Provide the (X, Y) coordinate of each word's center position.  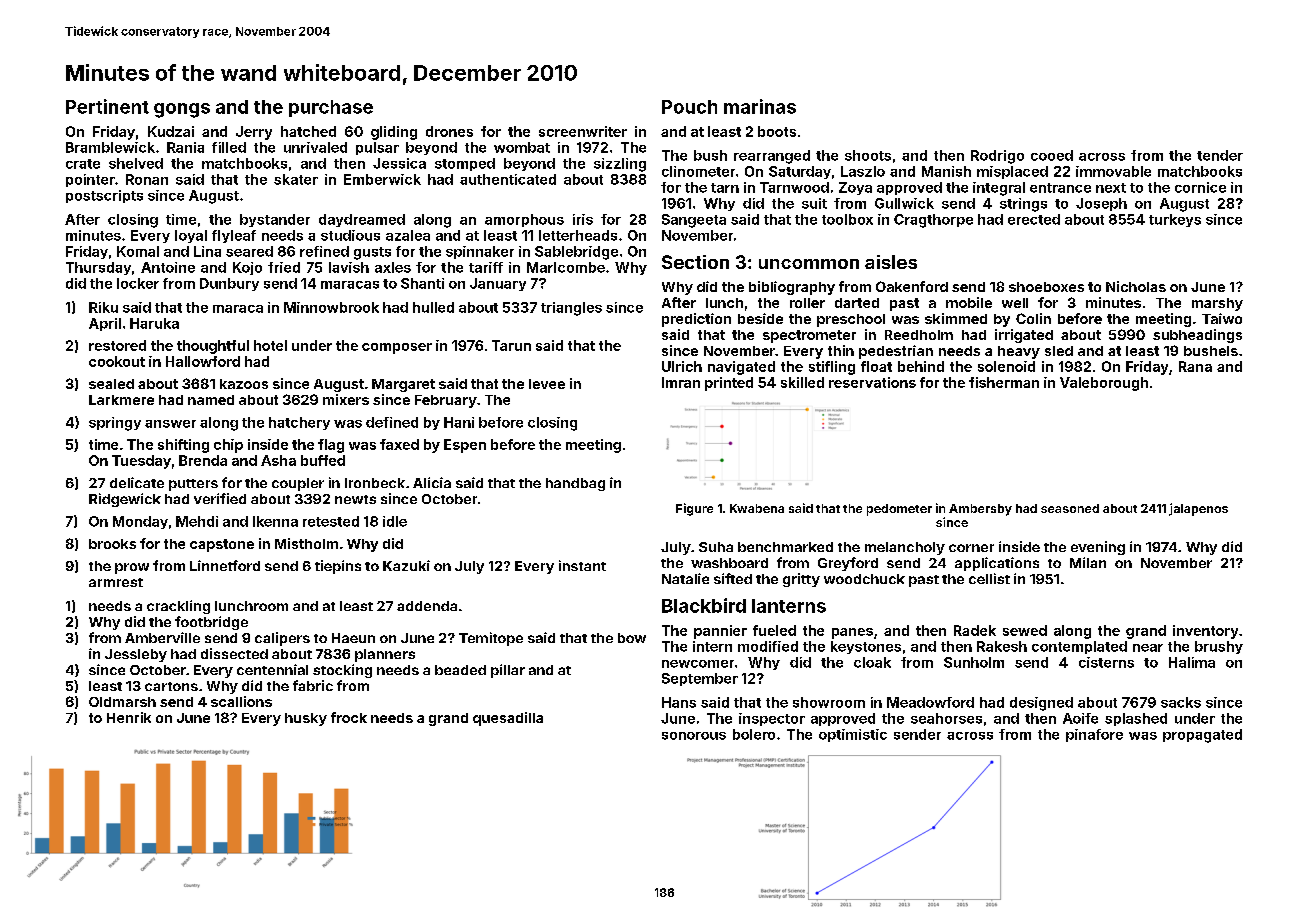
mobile (969, 302)
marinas (760, 106)
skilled (802, 382)
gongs (182, 110)
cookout (117, 361)
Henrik (129, 717)
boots (777, 131)
